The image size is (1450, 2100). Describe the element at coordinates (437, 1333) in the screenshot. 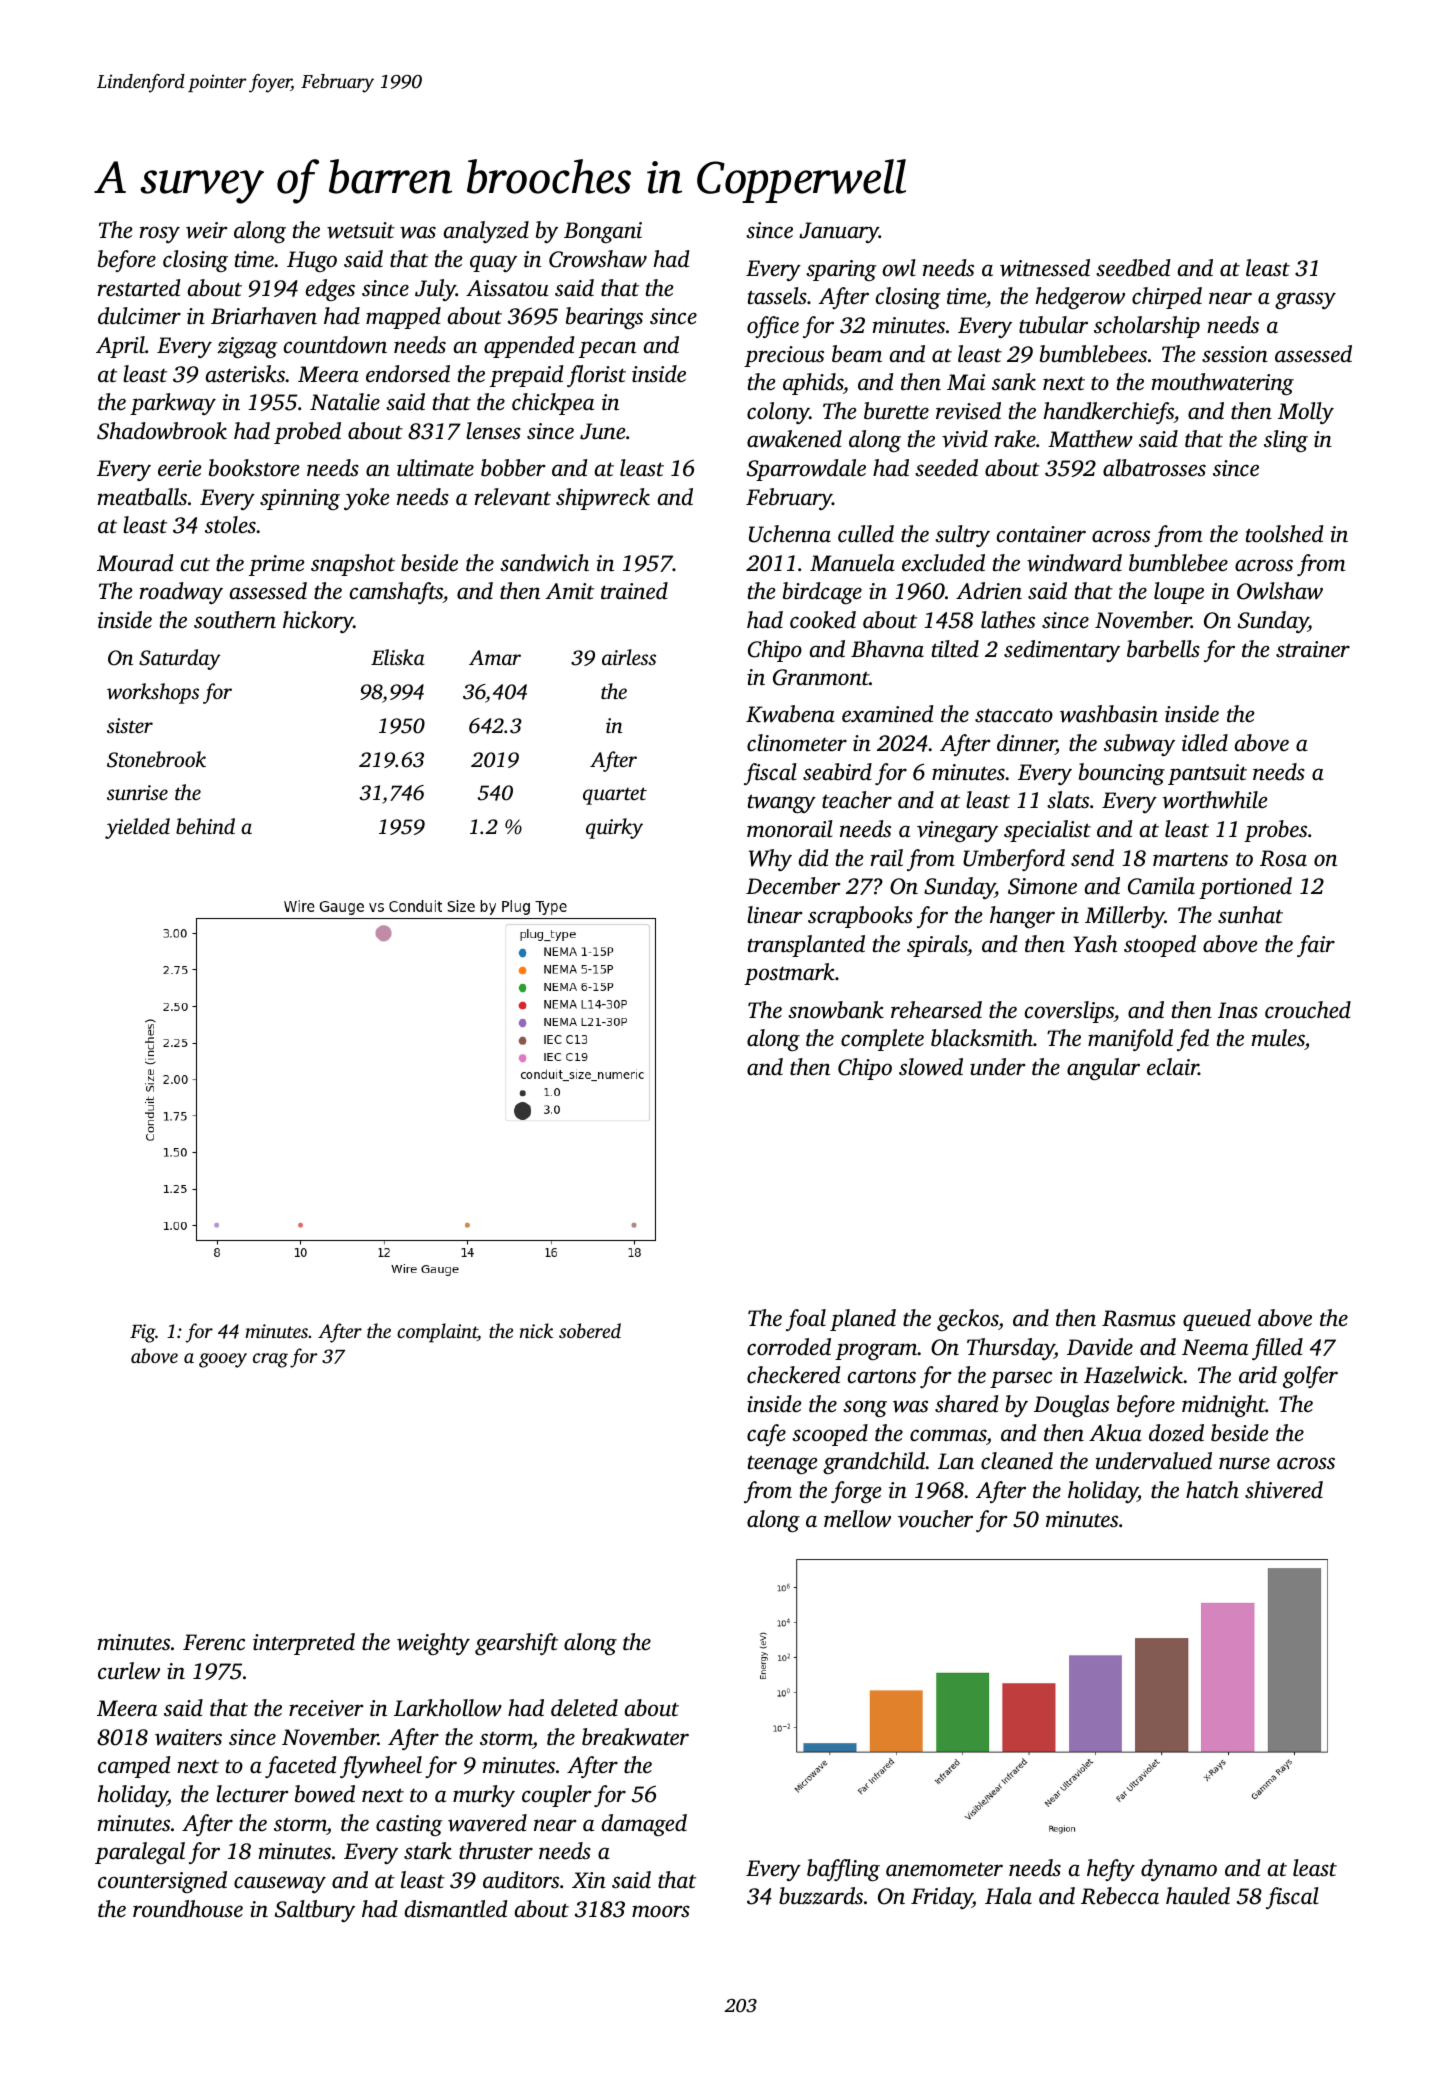

I see `complaint` at that location.
